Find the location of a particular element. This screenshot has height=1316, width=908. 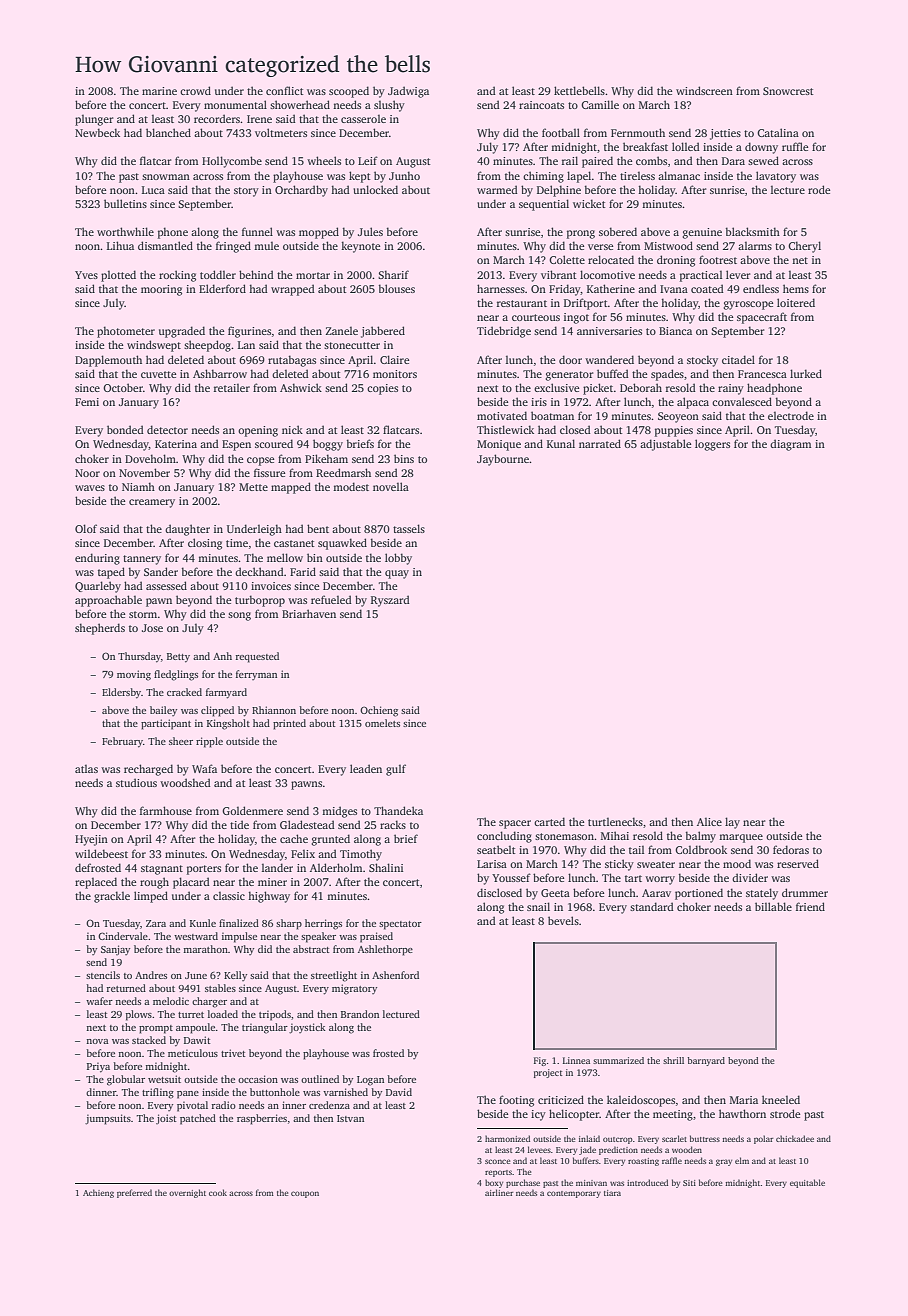

windscreen is located at coordinates (704, 90).
